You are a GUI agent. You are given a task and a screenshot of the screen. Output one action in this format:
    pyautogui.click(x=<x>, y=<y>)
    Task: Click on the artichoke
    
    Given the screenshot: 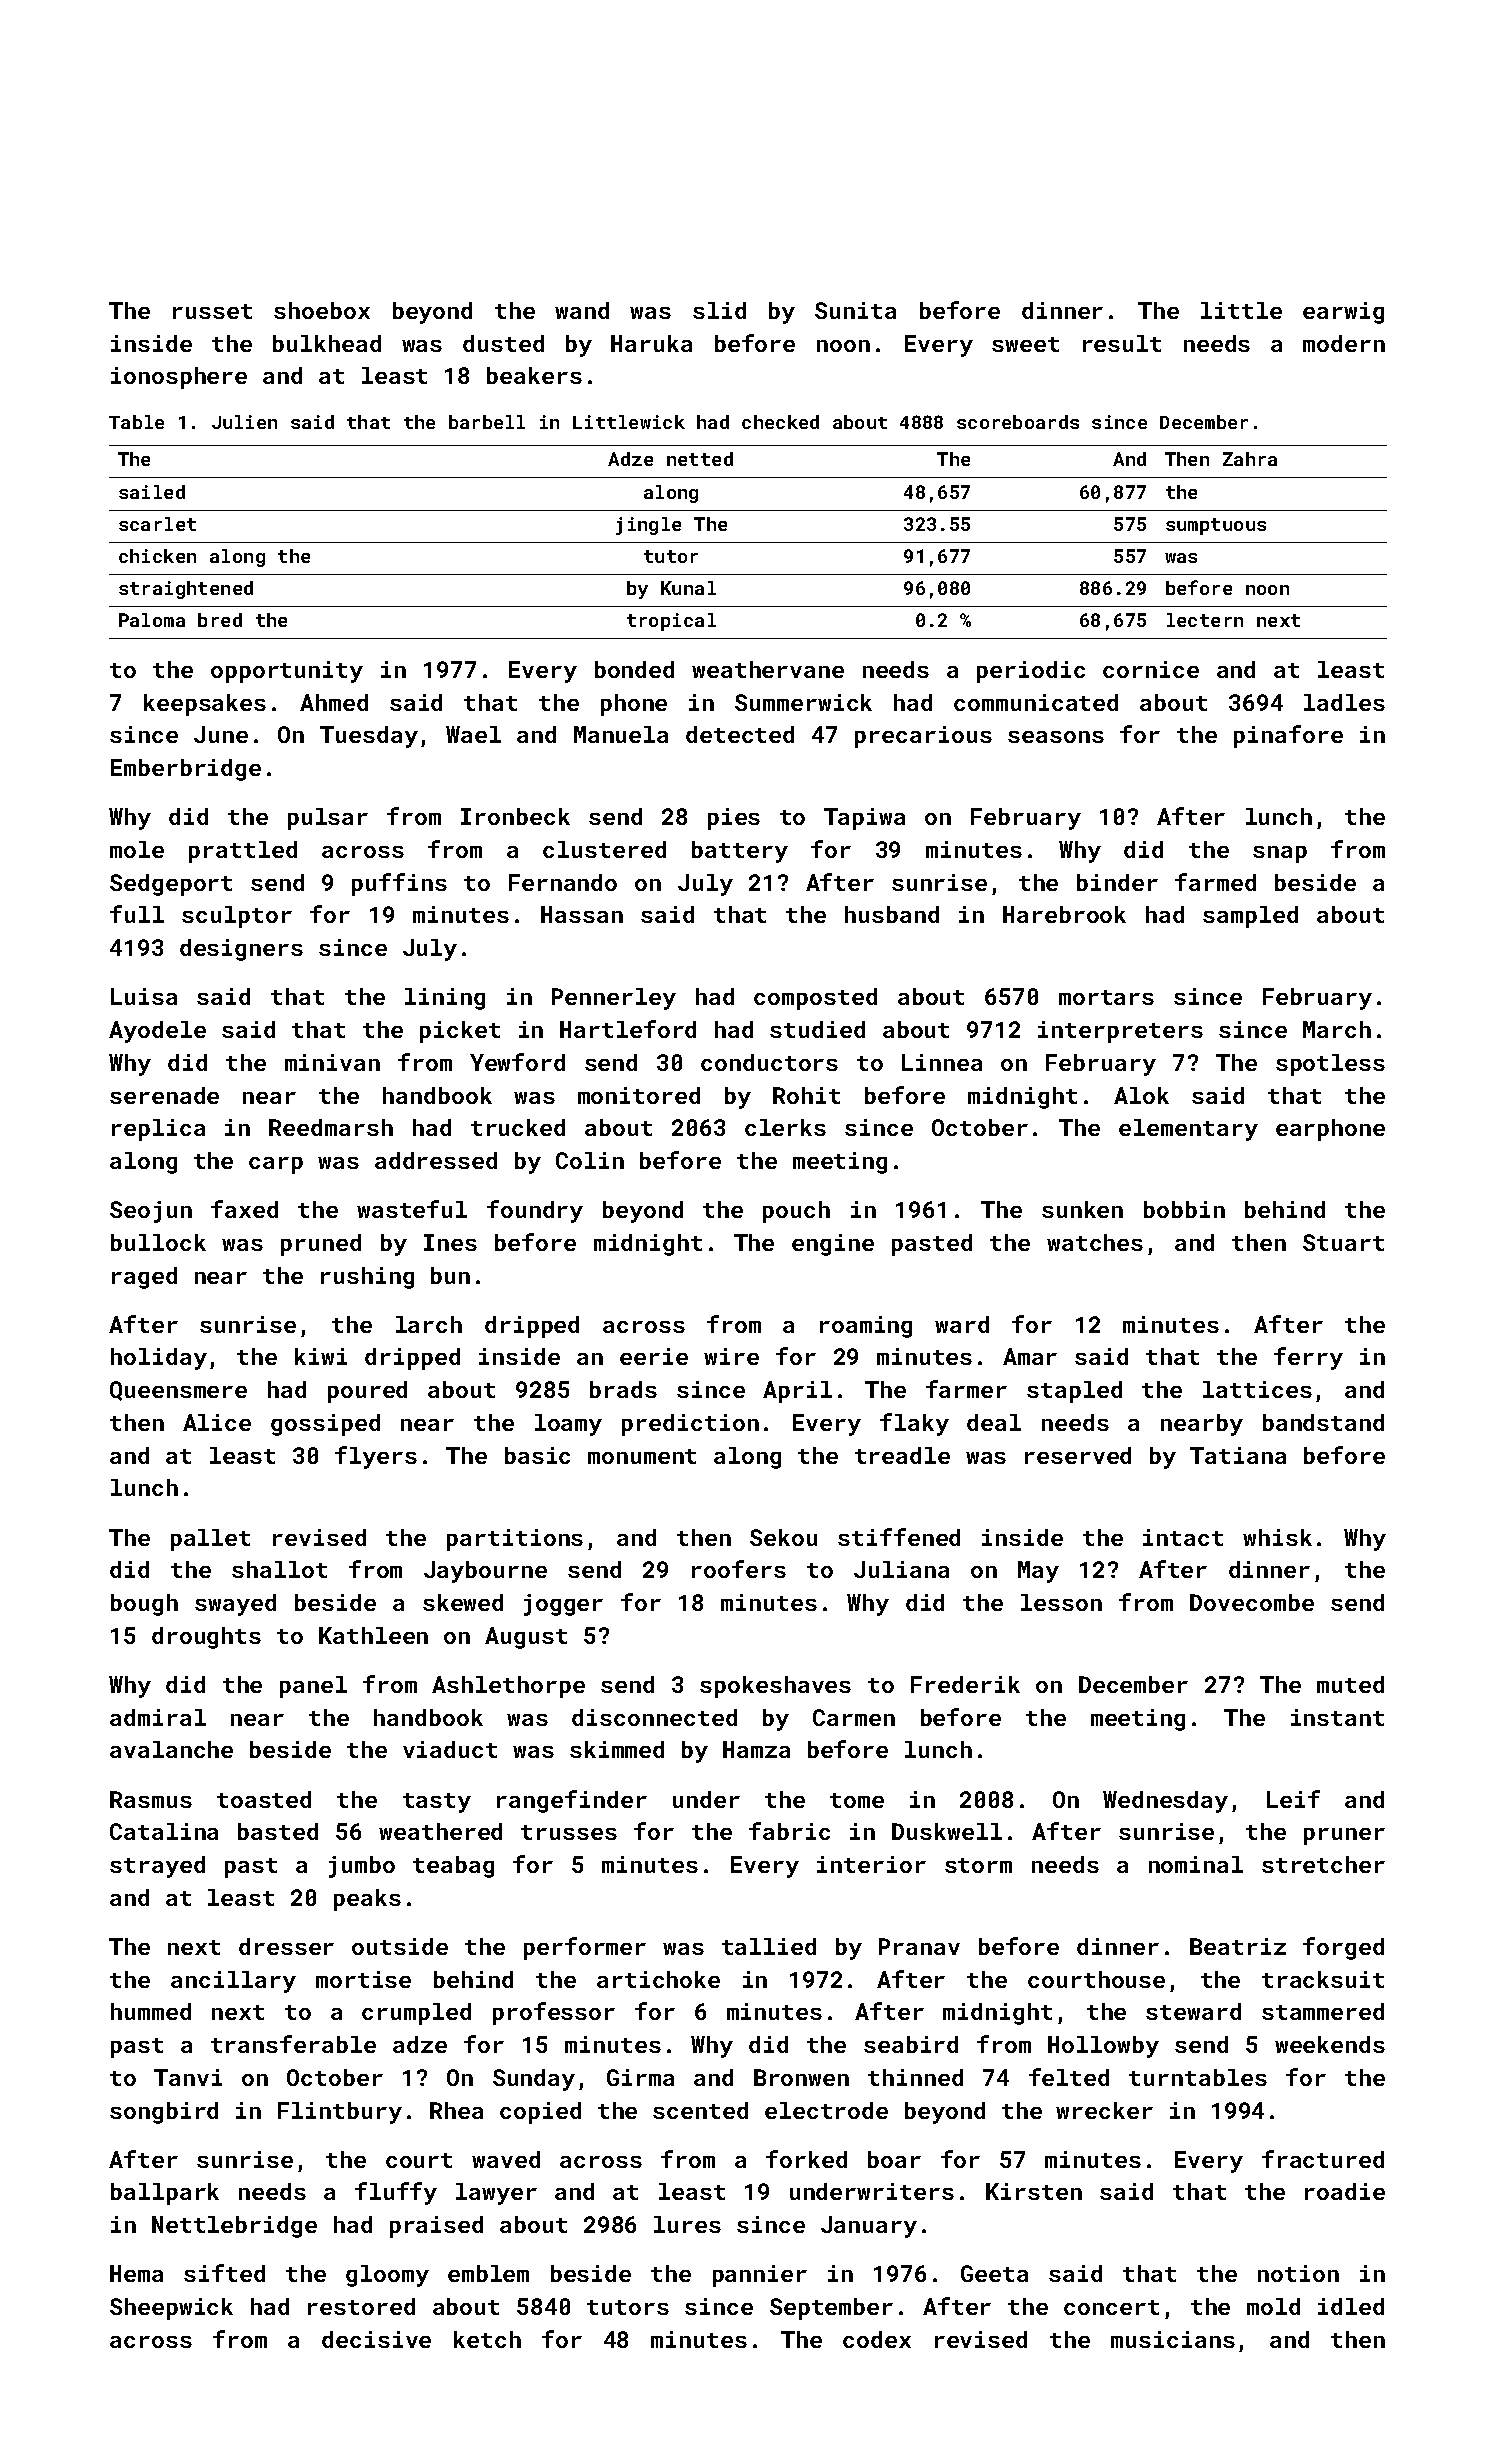 What is the action you would take?
    pyautogui.click(x=658, y=1979)
